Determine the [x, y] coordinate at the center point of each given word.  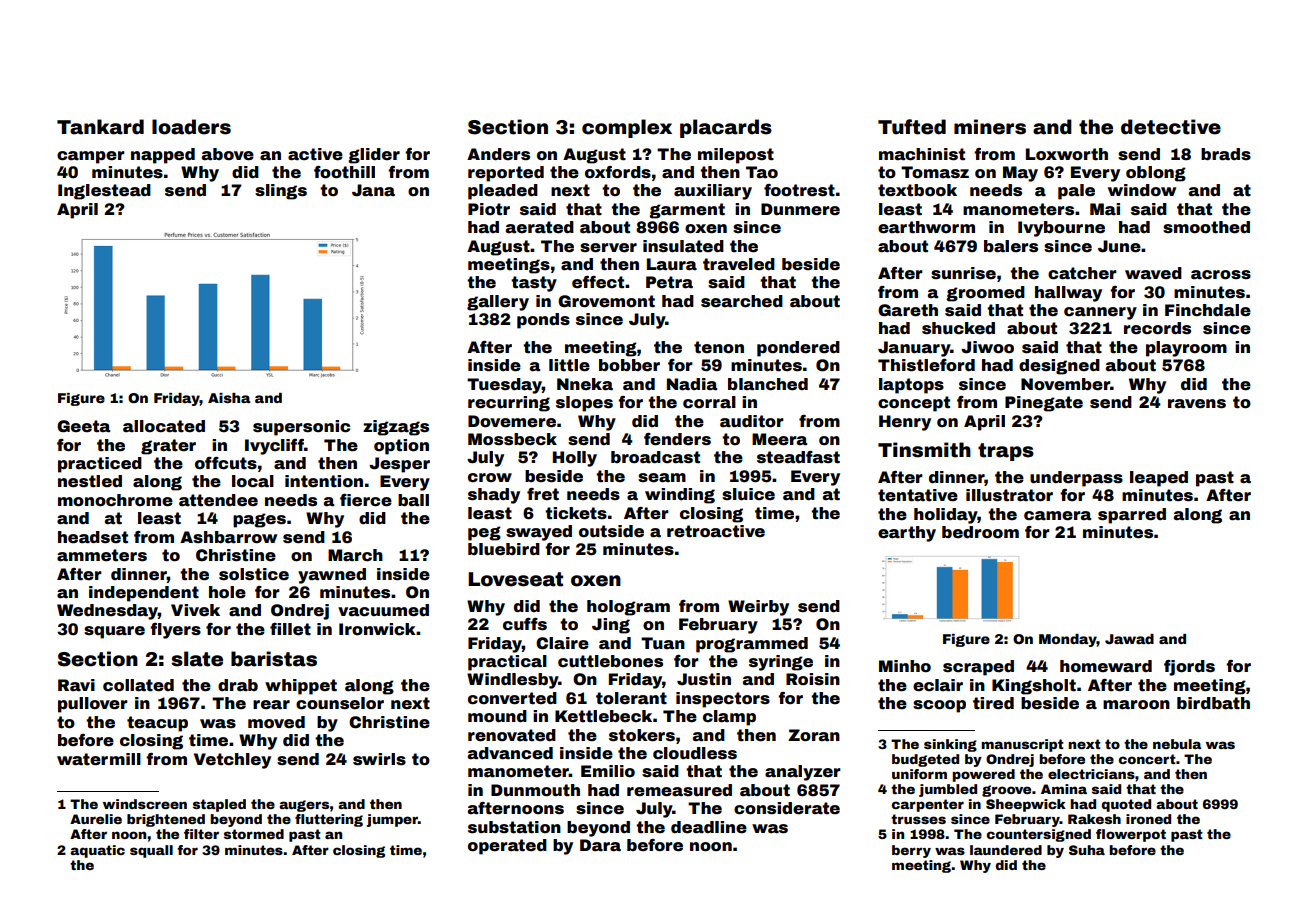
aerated [540, 227]
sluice [748, 494]
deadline [709, 827]
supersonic [301, 428]
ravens [1197, 404]
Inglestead [104, 192]
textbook [917, 190]
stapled [219, 805]
